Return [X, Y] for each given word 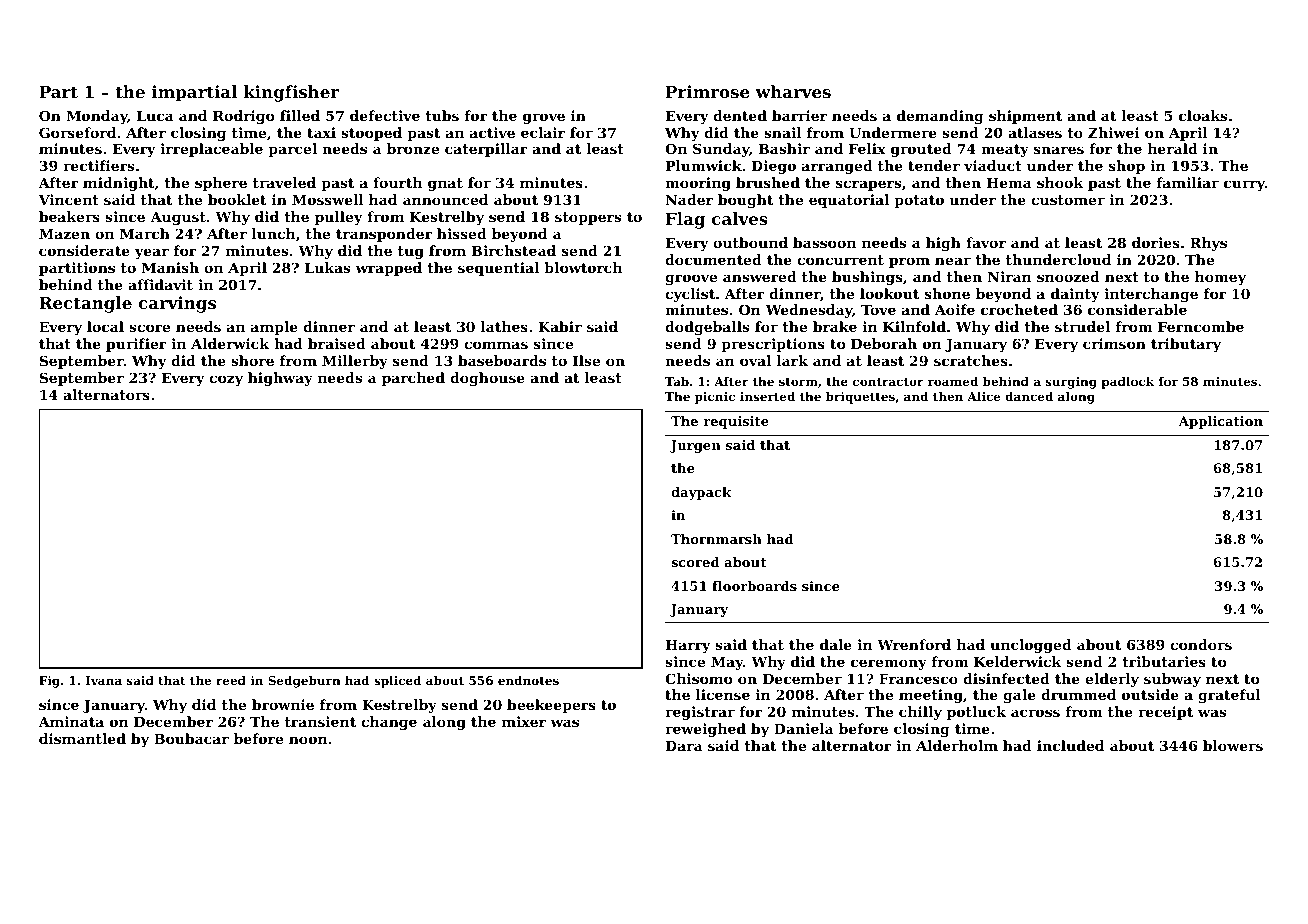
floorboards [754, 586]
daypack [701, 493]
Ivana [104, 680]
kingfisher [291, 93]
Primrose [708, 91]
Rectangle [85, 304]
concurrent [840, 260]
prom [909, 262]
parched [413, 379]
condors [1201, 644]
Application [1220, 422]
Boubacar [191, 738]
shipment [1025, 117]
